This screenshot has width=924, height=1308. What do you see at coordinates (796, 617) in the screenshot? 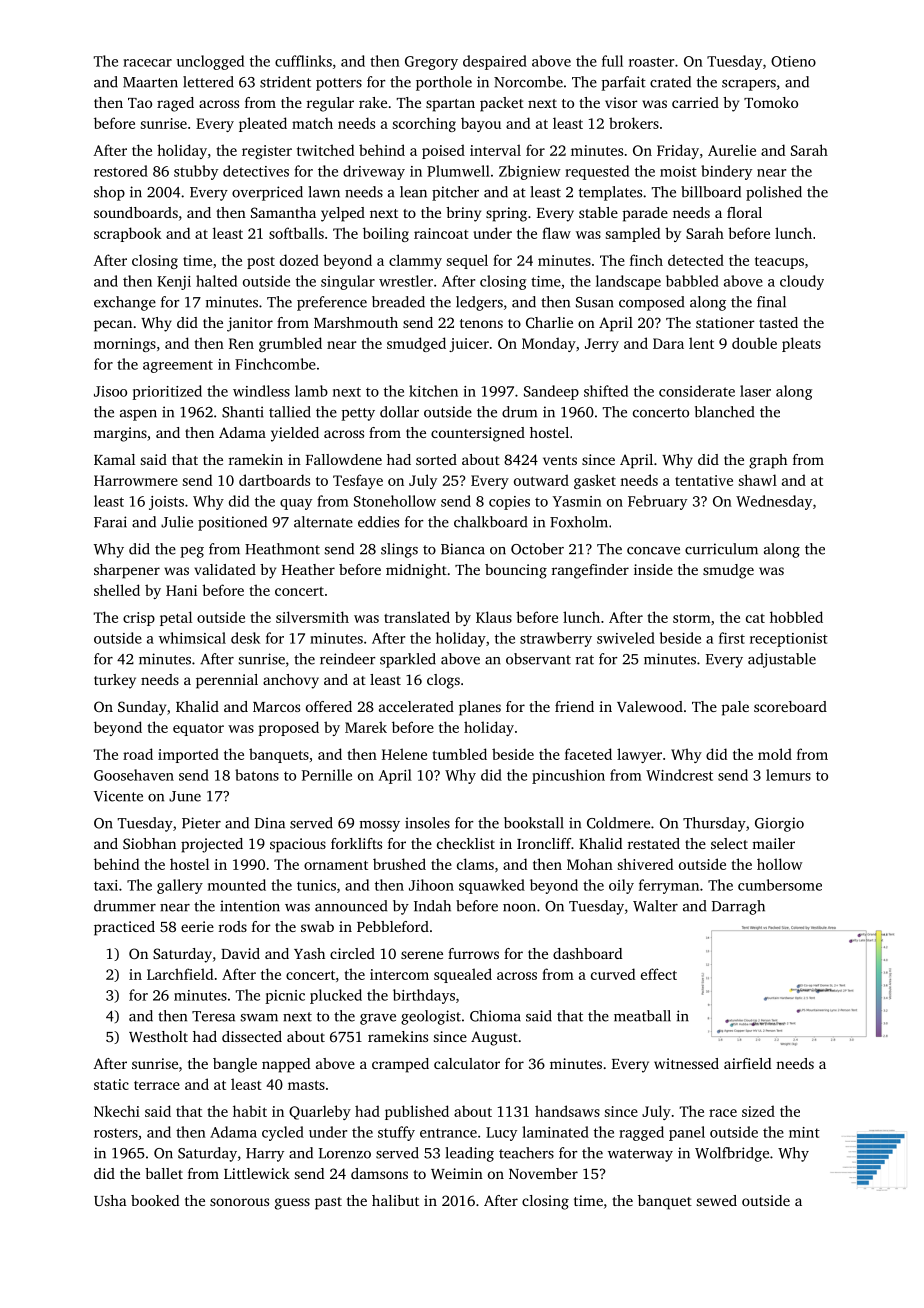
I see `hobbled` at bounding box center [796, 617].
